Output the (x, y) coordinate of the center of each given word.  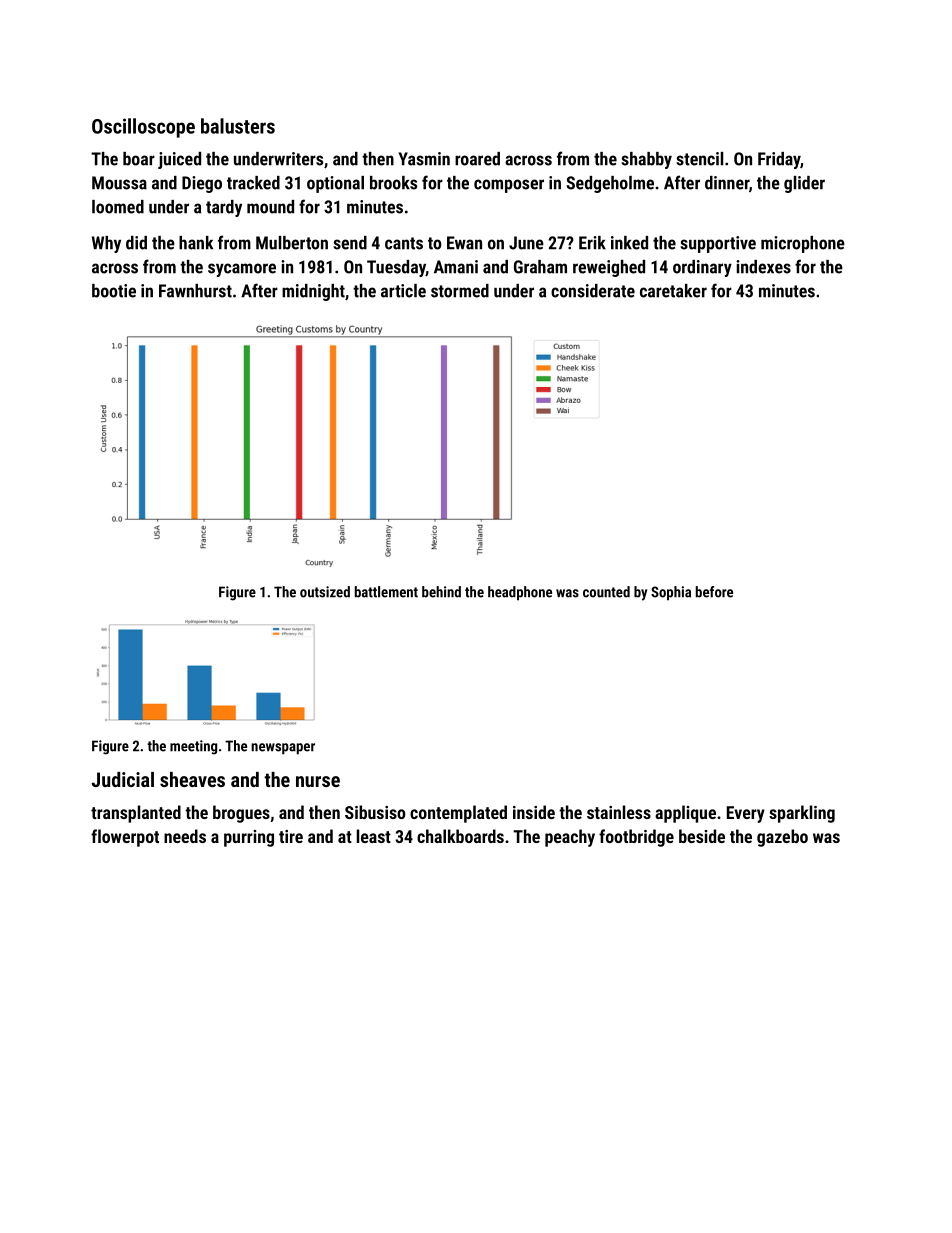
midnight (313, 292)
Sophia (671, 593)
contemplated (458, 814)
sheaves (192, 779)
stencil (699, 159)
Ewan (464, 243)
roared (477, 159)
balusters (238, 126)
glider (804, 184)
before (714, 592)
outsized (325, 592)
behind (441, 592)
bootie (114, 291)
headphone (520, 593)
